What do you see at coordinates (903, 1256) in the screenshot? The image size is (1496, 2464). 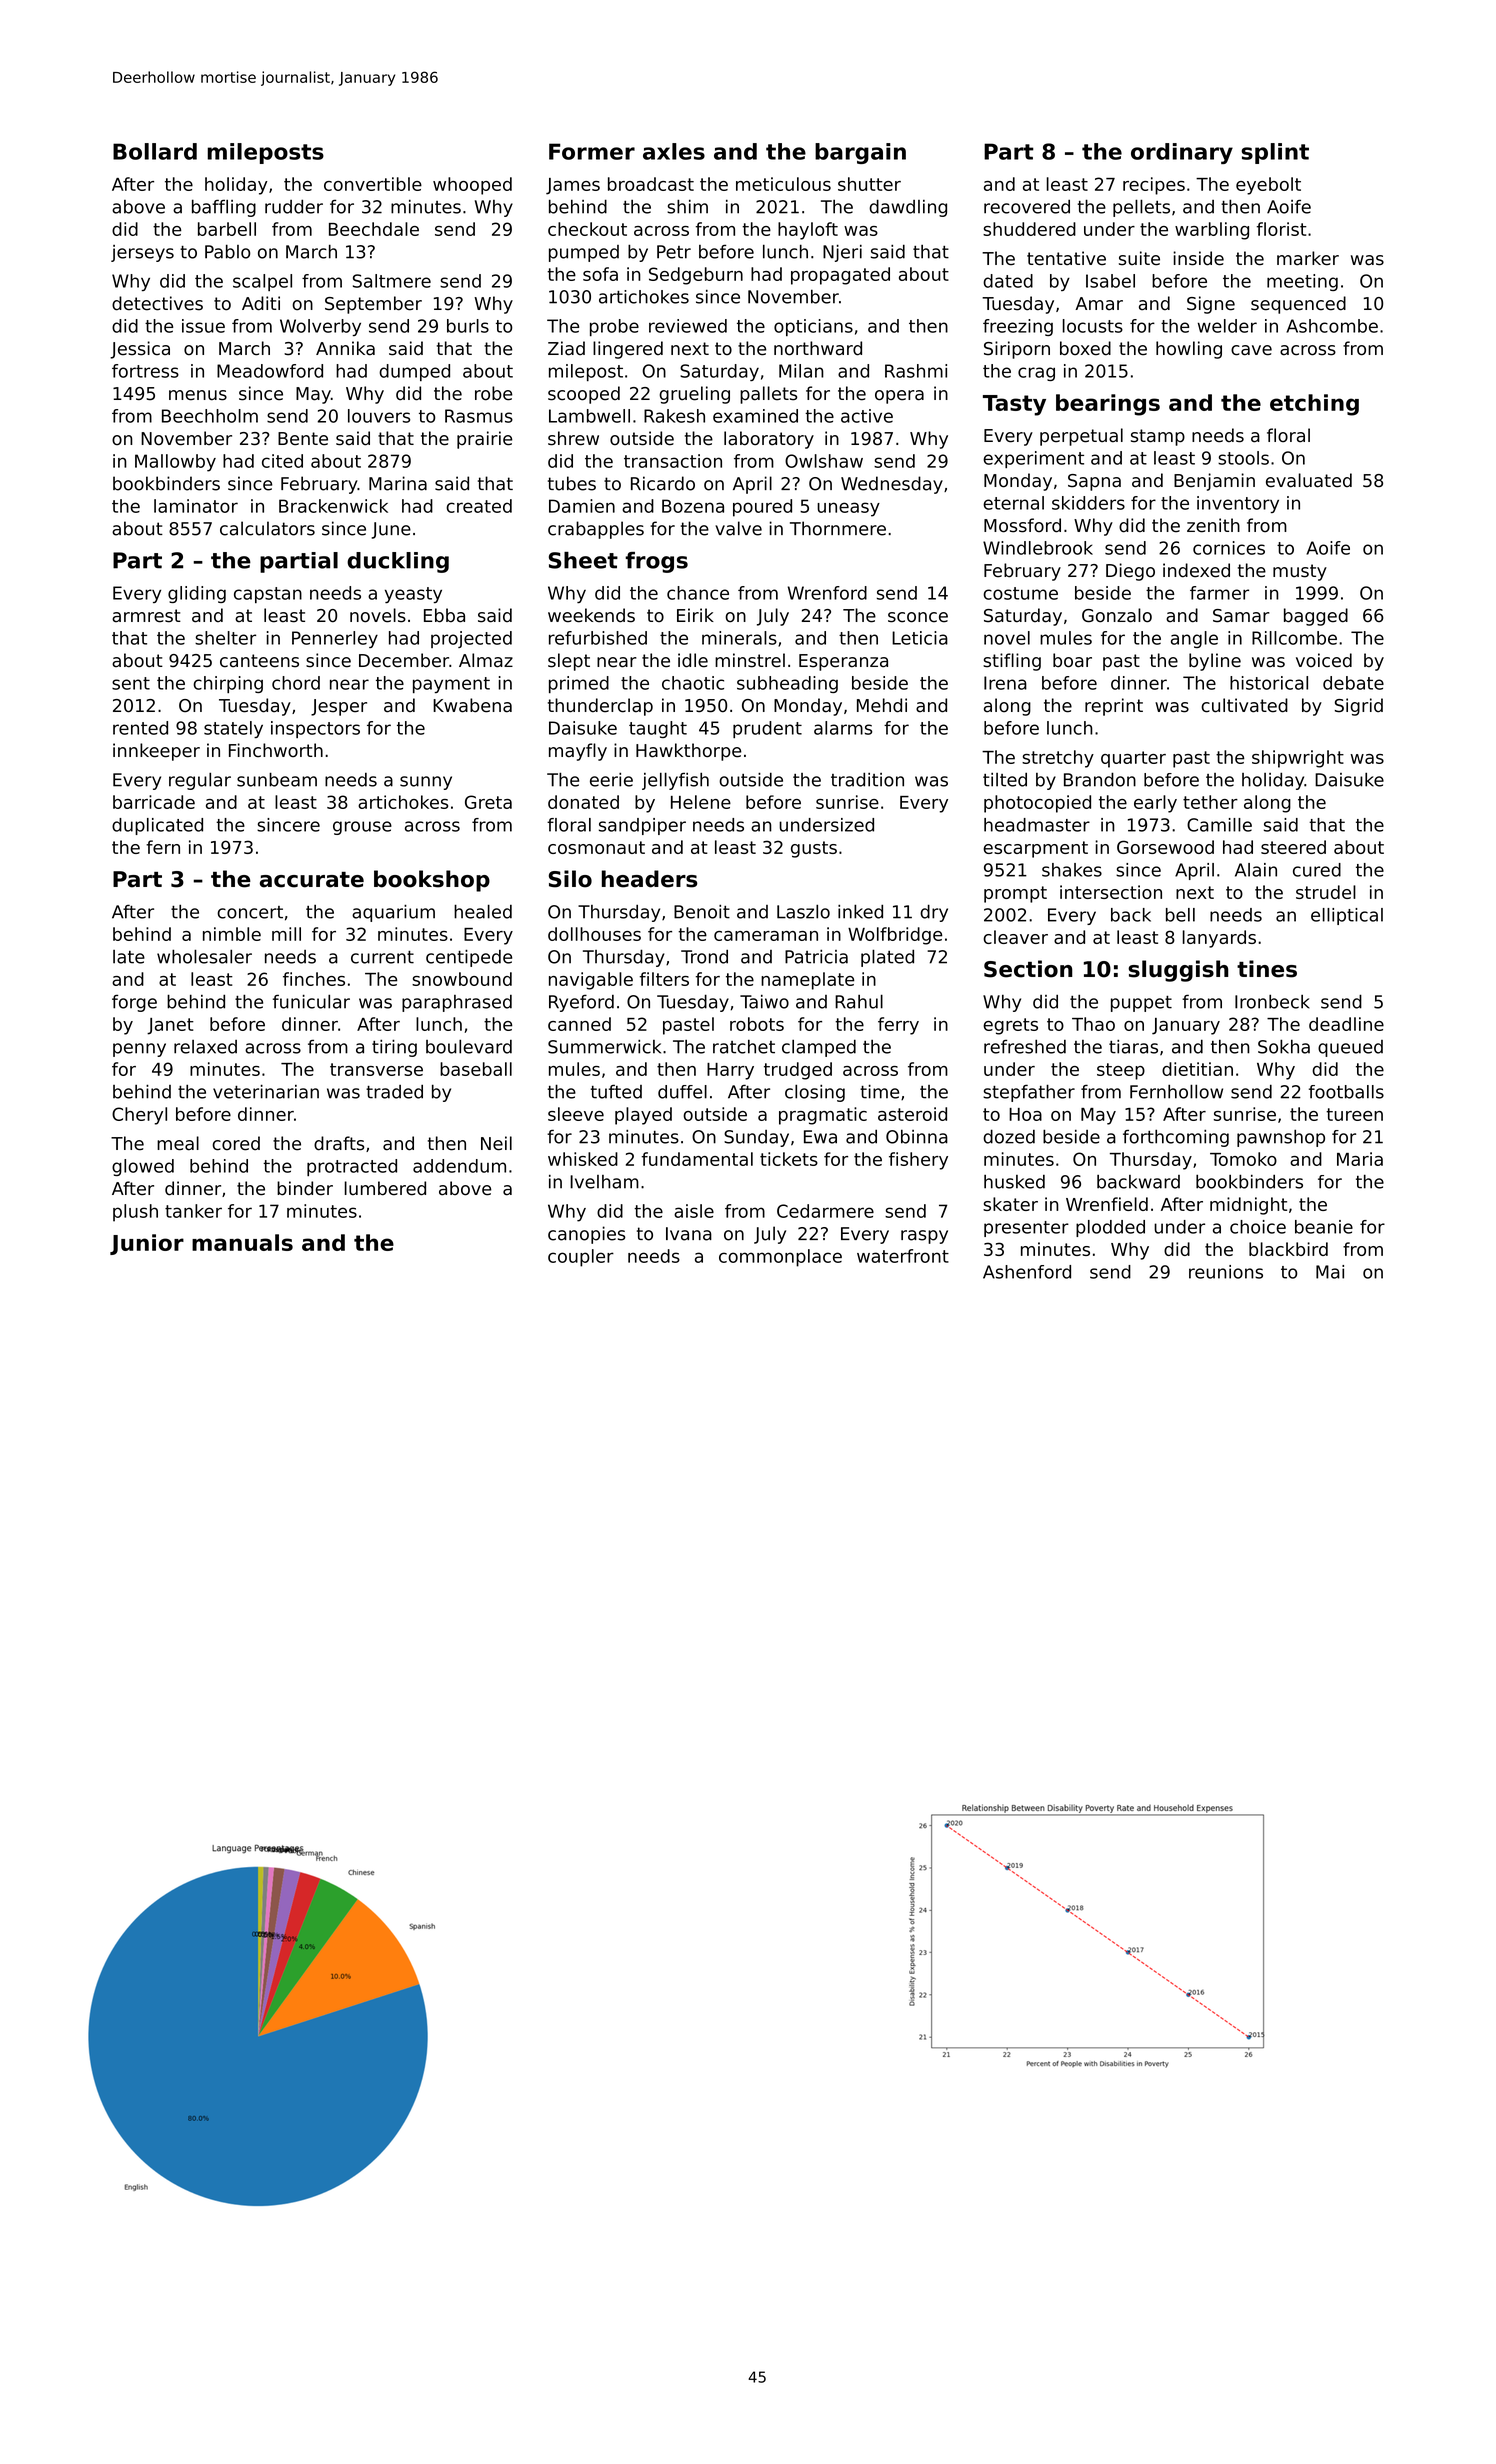 I see `waterfront` at bounding box center [903, 1256].
